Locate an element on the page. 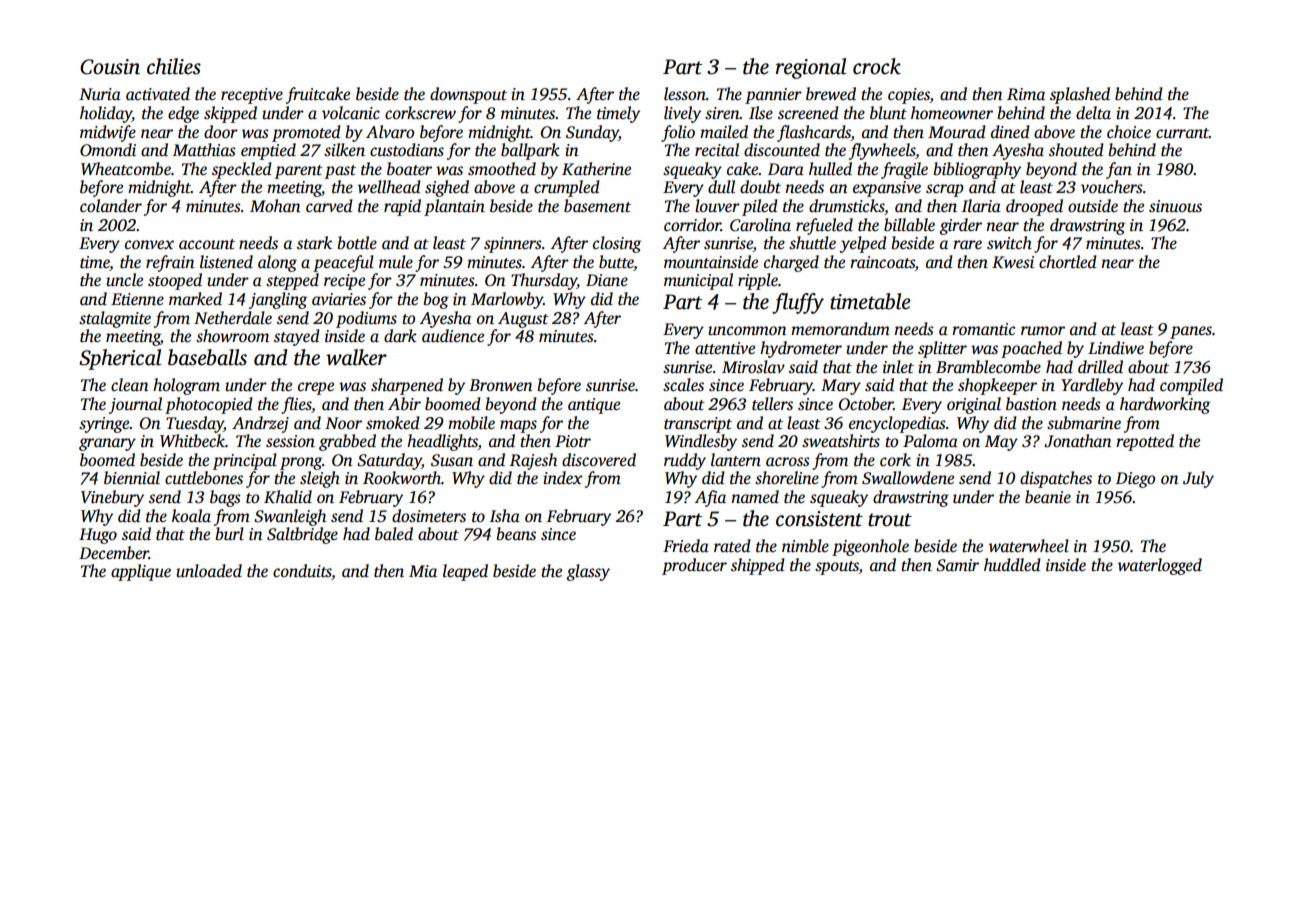 This page has height=924, width=1308. Cousin is located at coordinates (110, 67).
